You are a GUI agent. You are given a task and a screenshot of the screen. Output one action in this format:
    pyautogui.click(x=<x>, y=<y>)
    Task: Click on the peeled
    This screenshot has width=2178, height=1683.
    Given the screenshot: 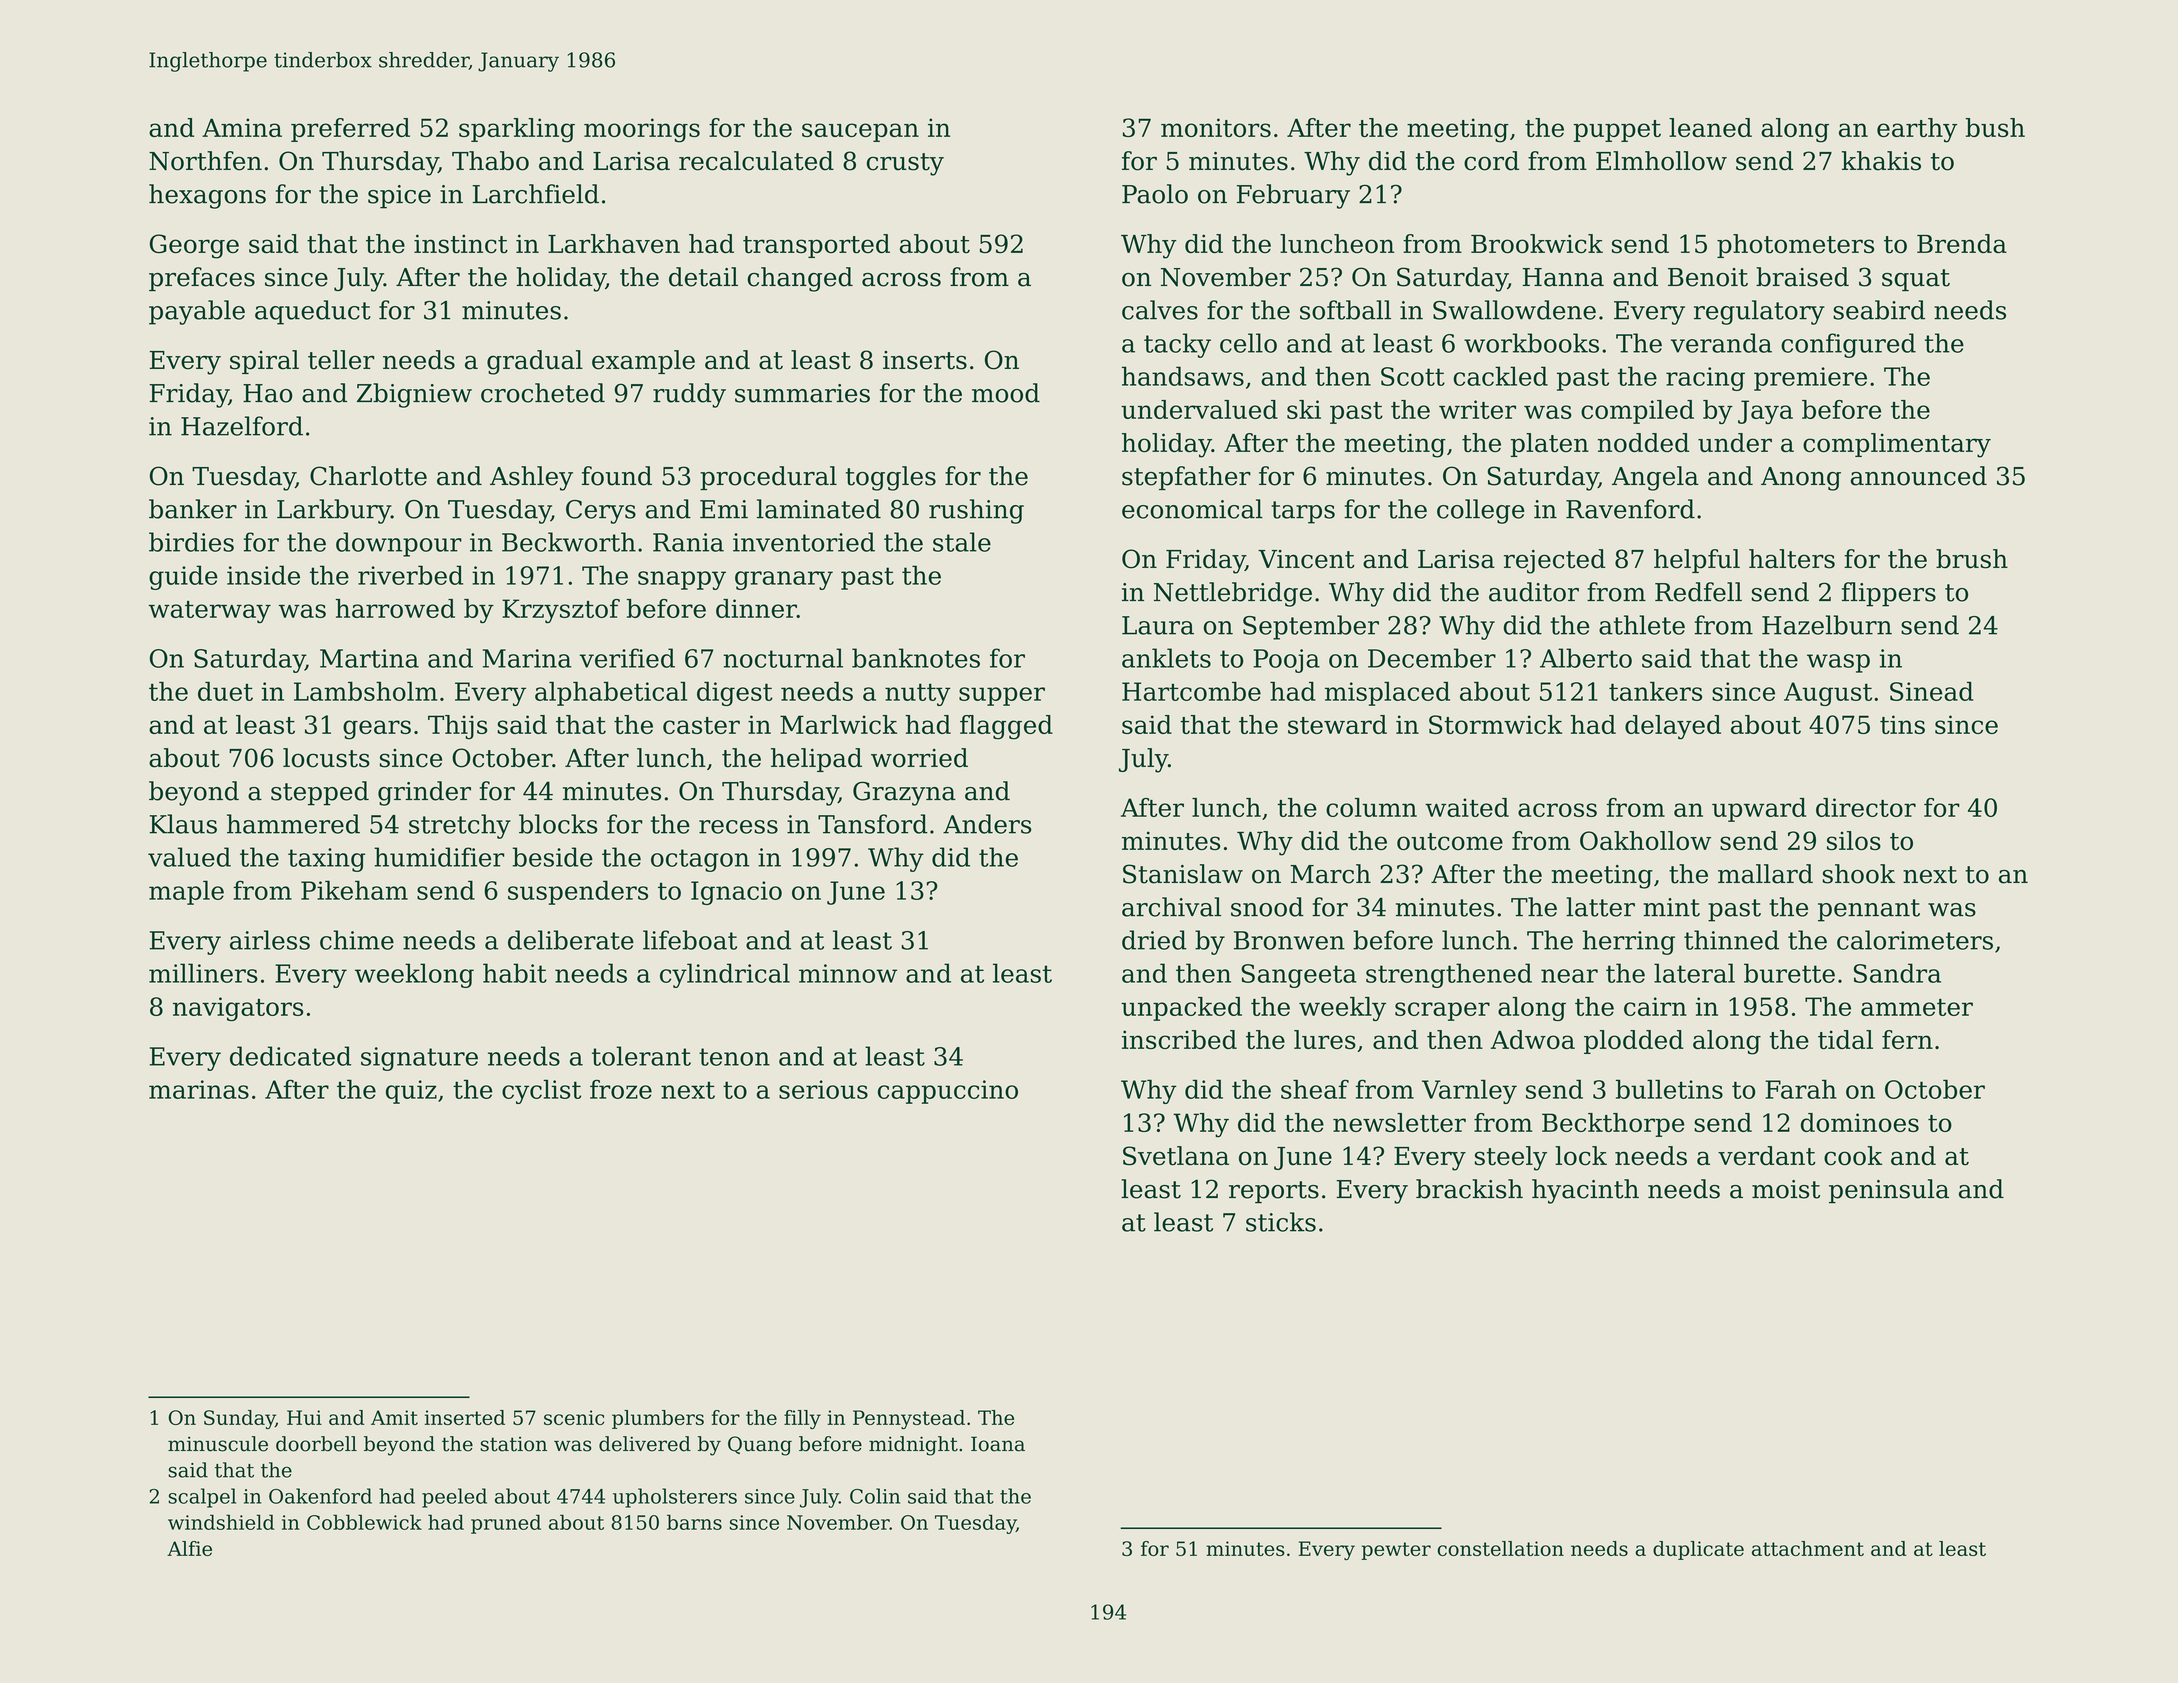 What is the action you would take?
    pyautogui.click(x=454, y=1498)
